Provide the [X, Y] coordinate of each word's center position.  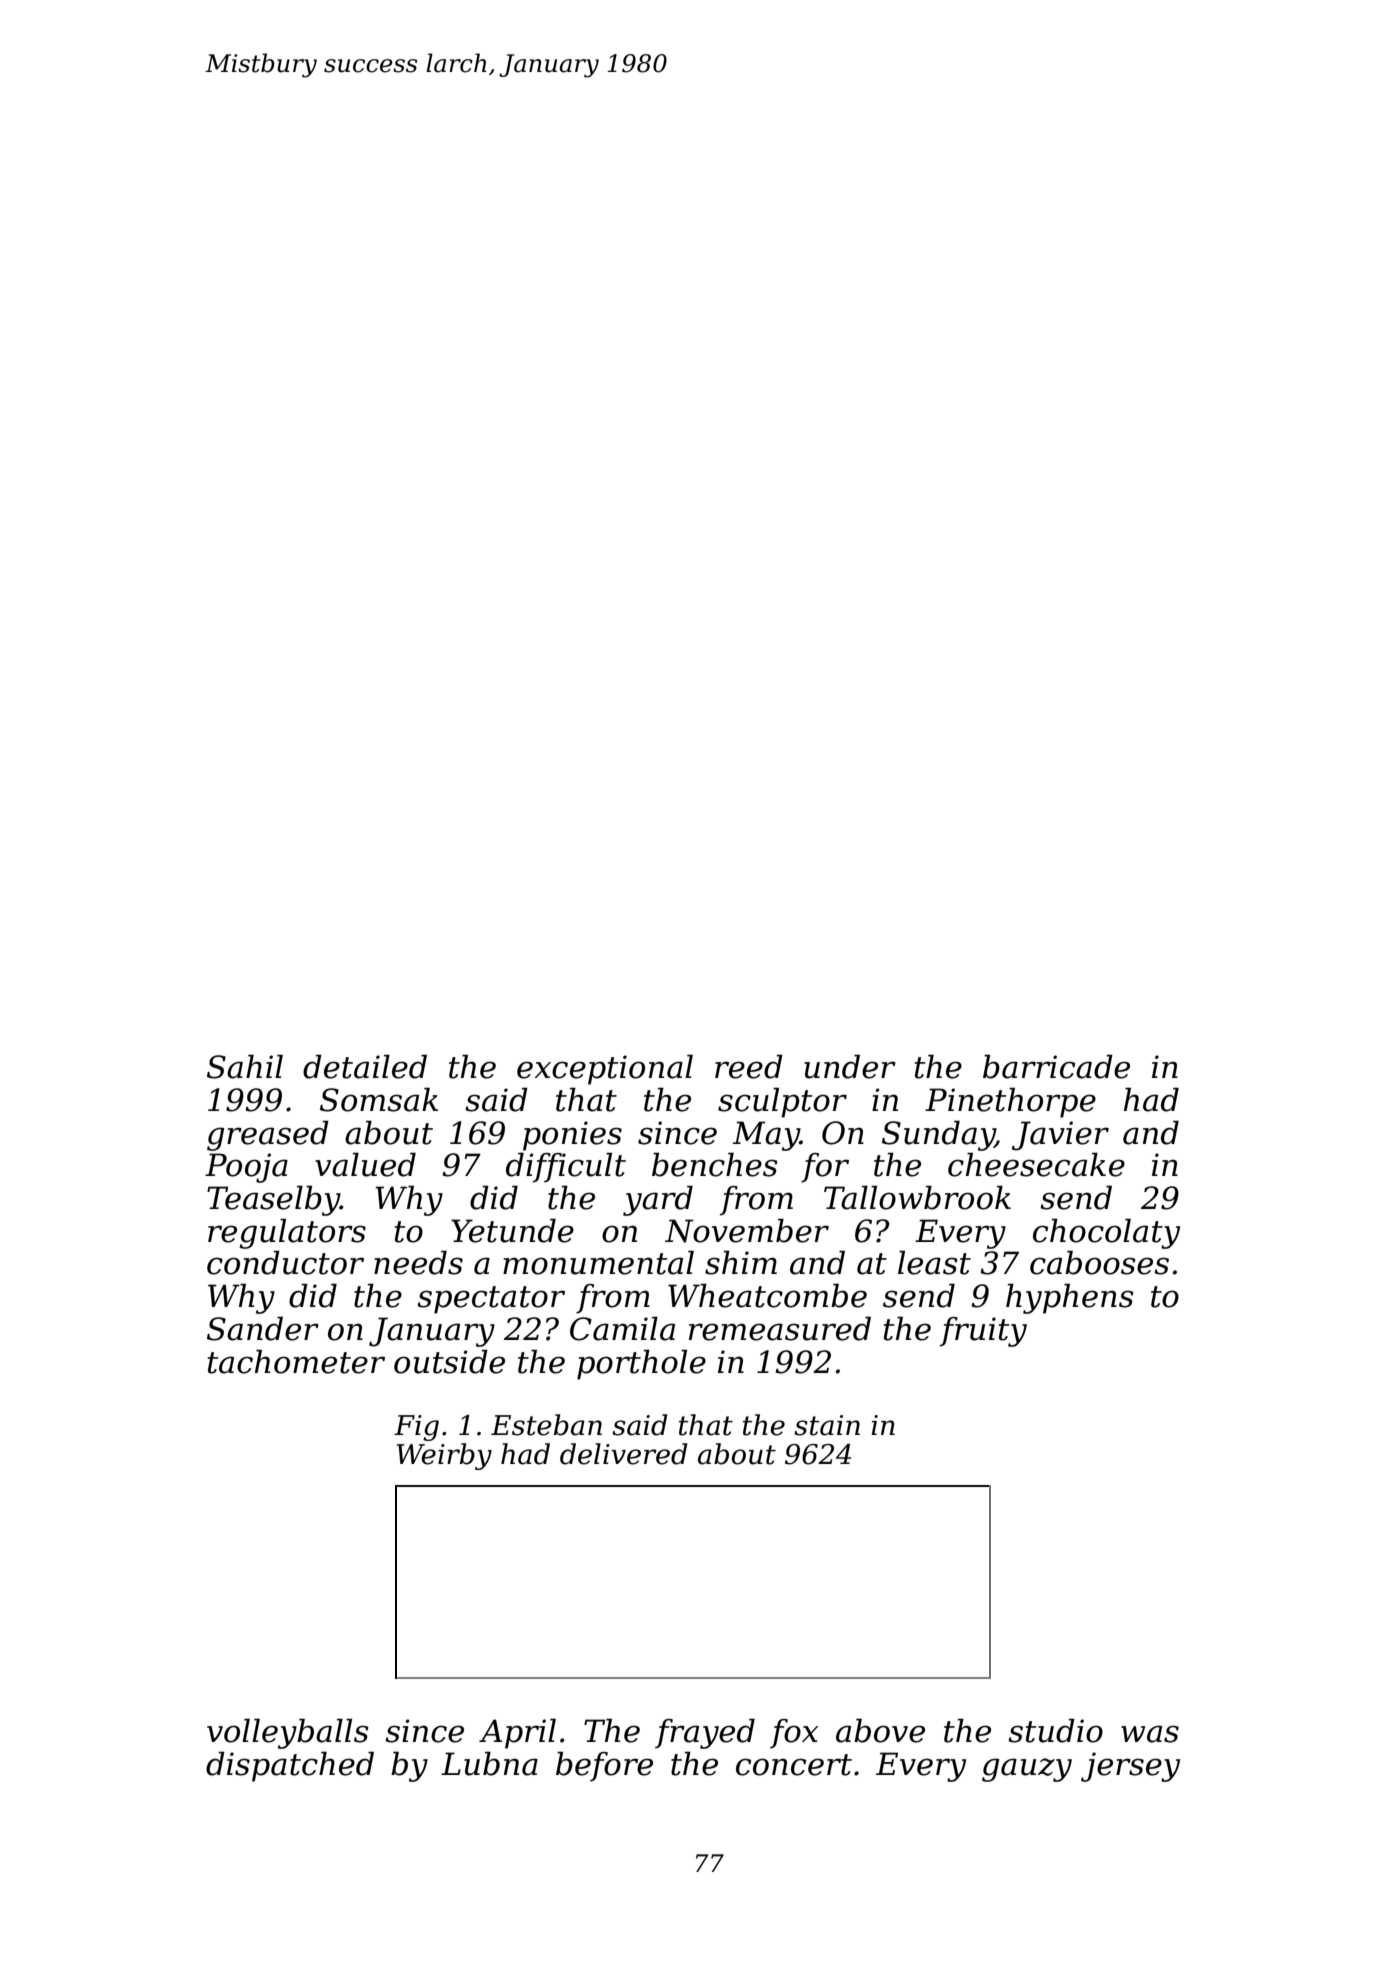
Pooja [246, 1168]
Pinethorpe [1010, 1102]
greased [268, 1135]
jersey [1130, 1767]
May [766, 1136]
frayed [705, 1733]
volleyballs [288, 1733]
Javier [1060, 1136]
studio [1055, 1730]
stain [827, 1425]
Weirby [444, 1456]
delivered [623, 1454]
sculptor [782, 1102]
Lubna [489, 1763]
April [517, 1733]
